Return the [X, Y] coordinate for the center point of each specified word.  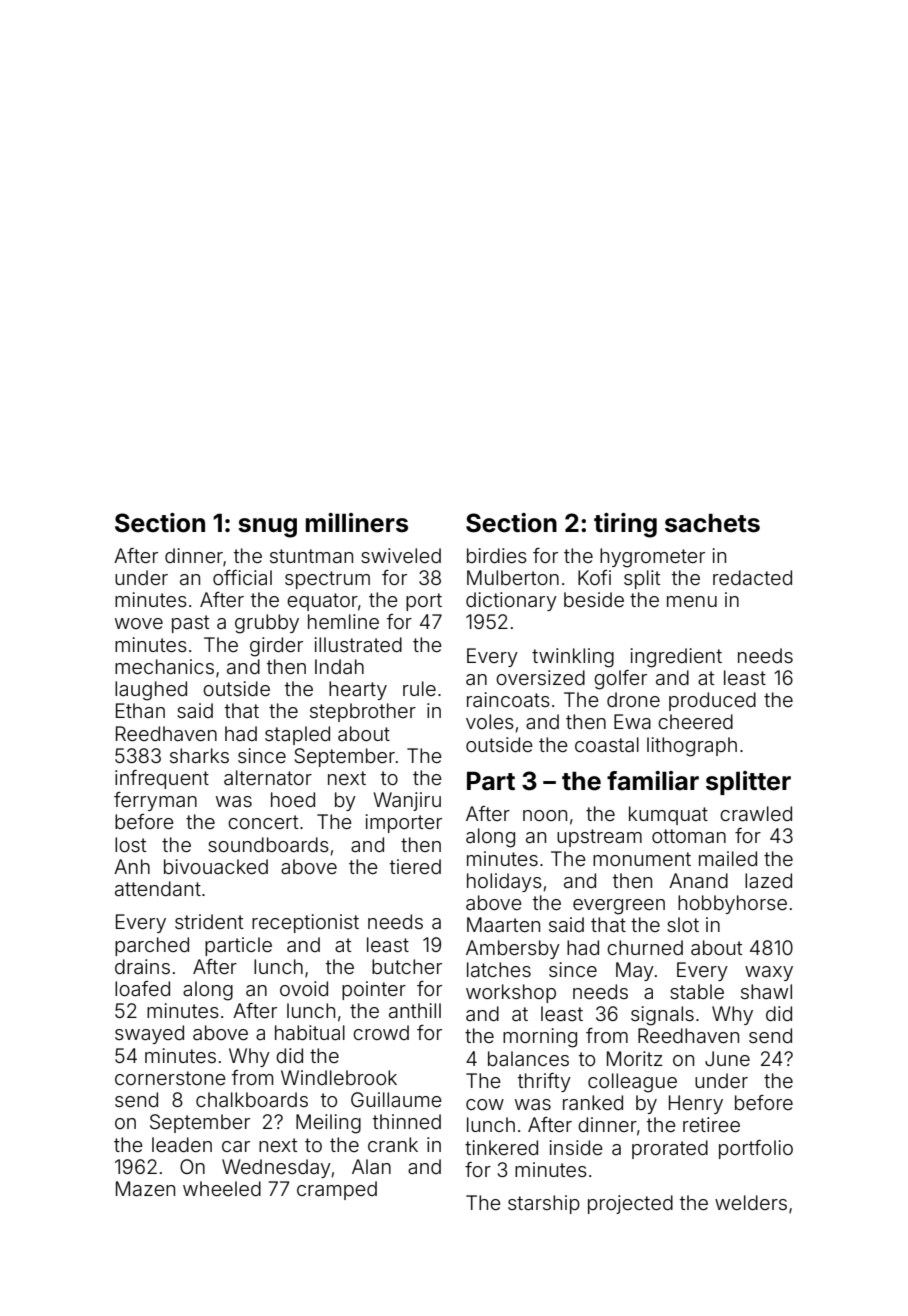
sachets [712, 523]
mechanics [164, 666]
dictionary [511, 601]
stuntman [311, 556]
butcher [407, 966]
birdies [497, 555]
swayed [149, 1034]
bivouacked [216, 866]
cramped [337, 1190]
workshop [511, 993]
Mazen [145, 1188]
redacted [752, 577]
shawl [766, 991]
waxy [769, 973]
